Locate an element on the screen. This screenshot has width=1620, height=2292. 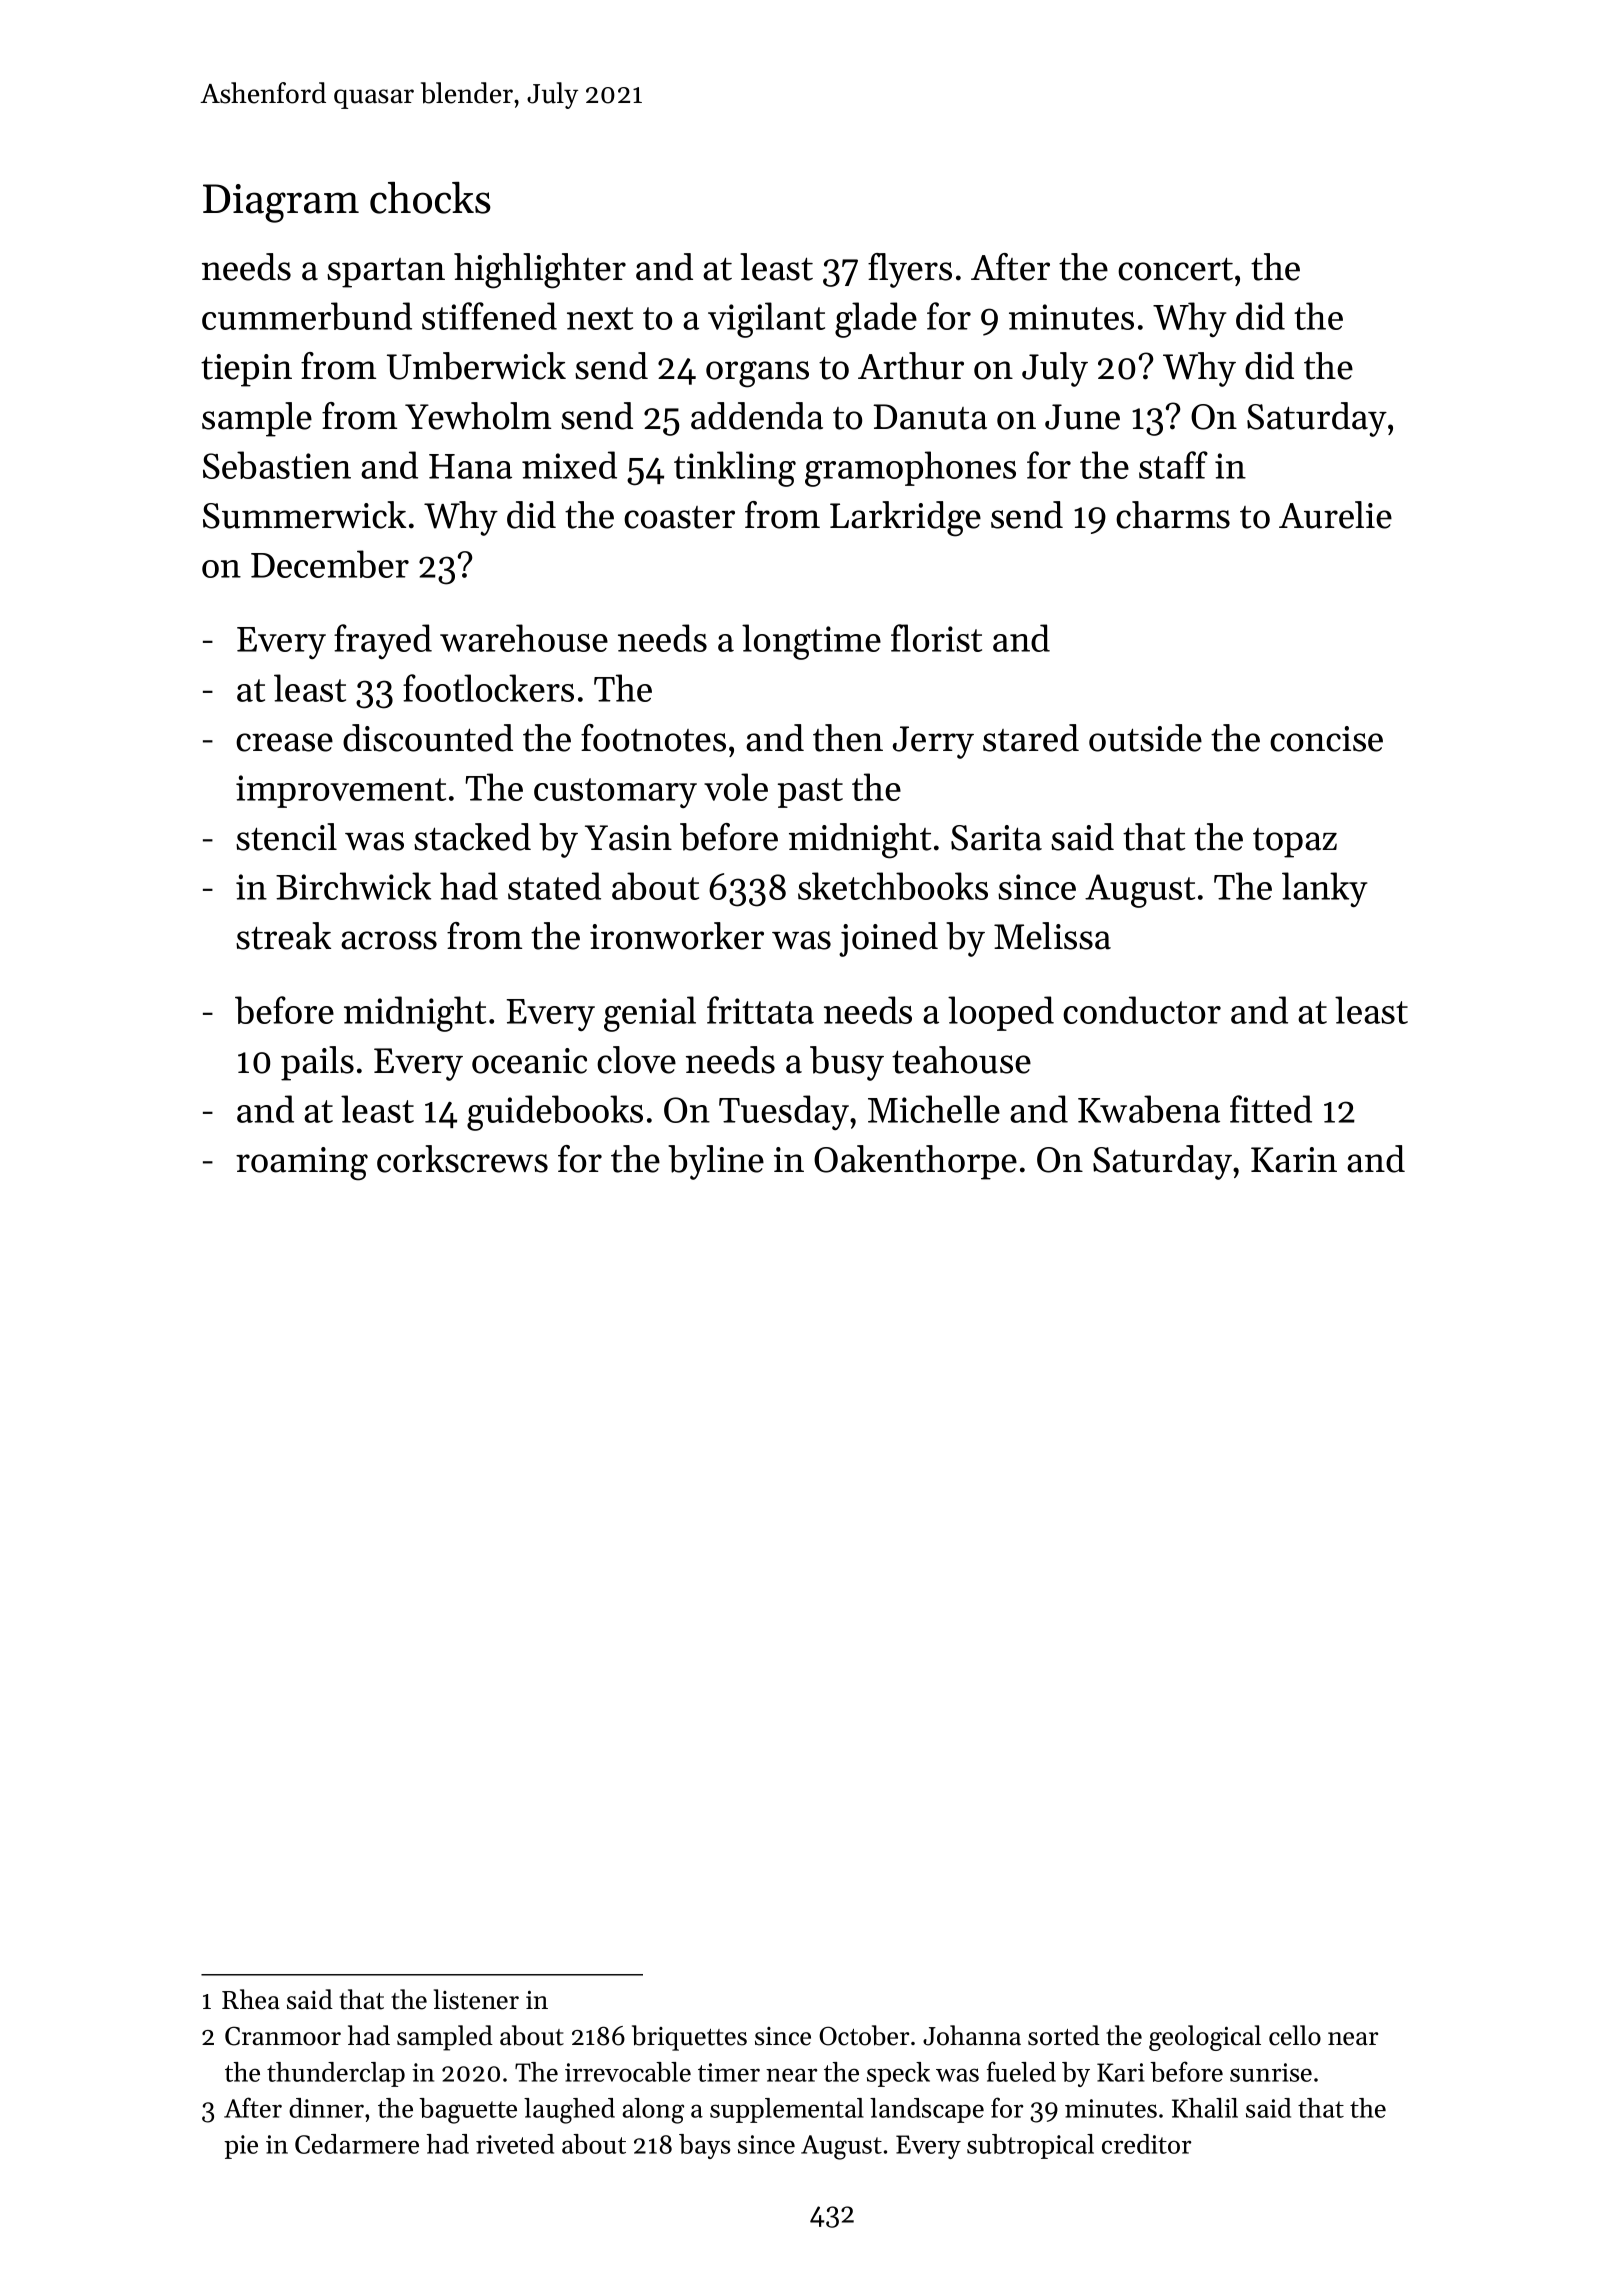
next is located at coordinates (600, 318).
